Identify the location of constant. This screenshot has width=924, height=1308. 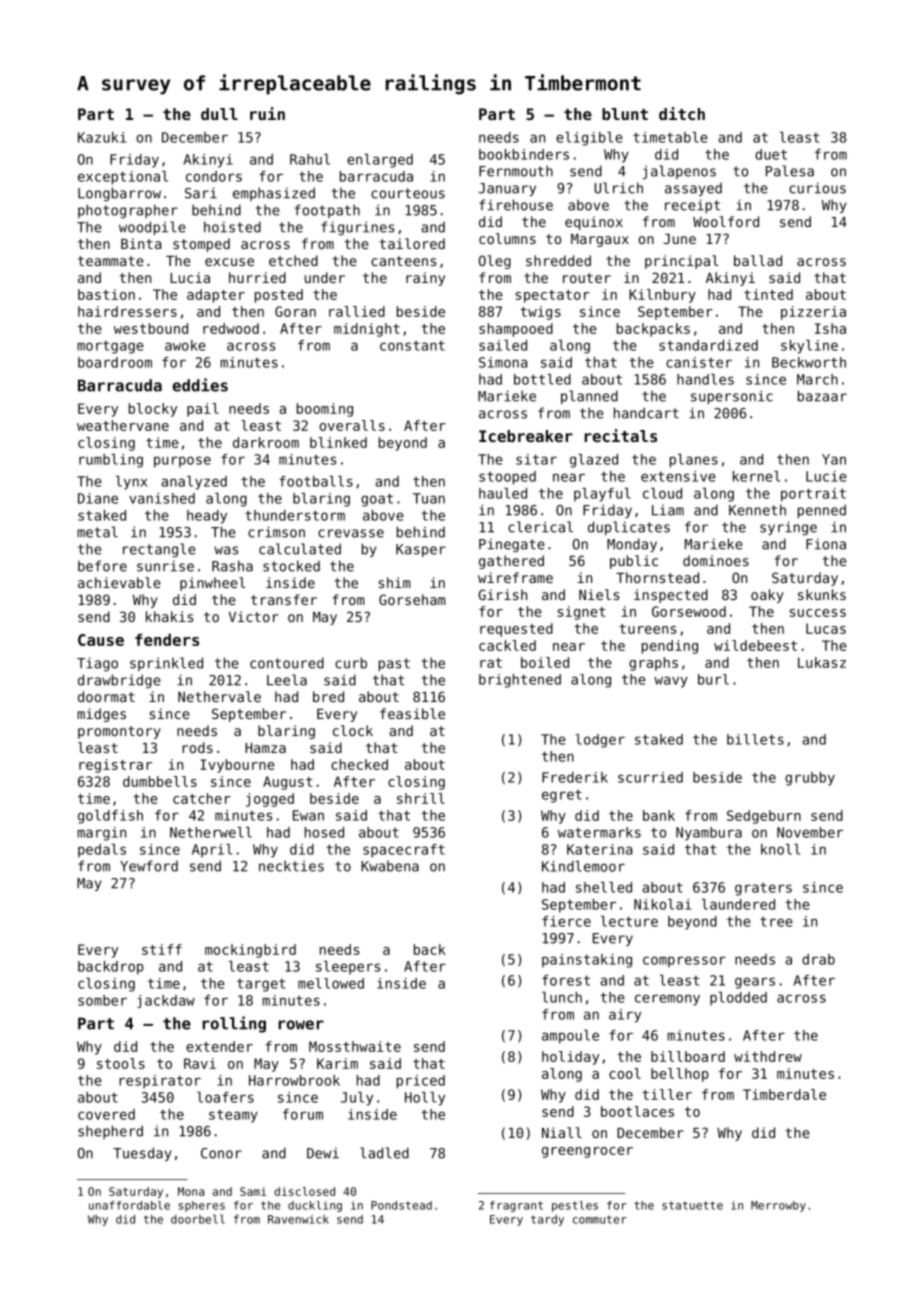
(412, 346).
